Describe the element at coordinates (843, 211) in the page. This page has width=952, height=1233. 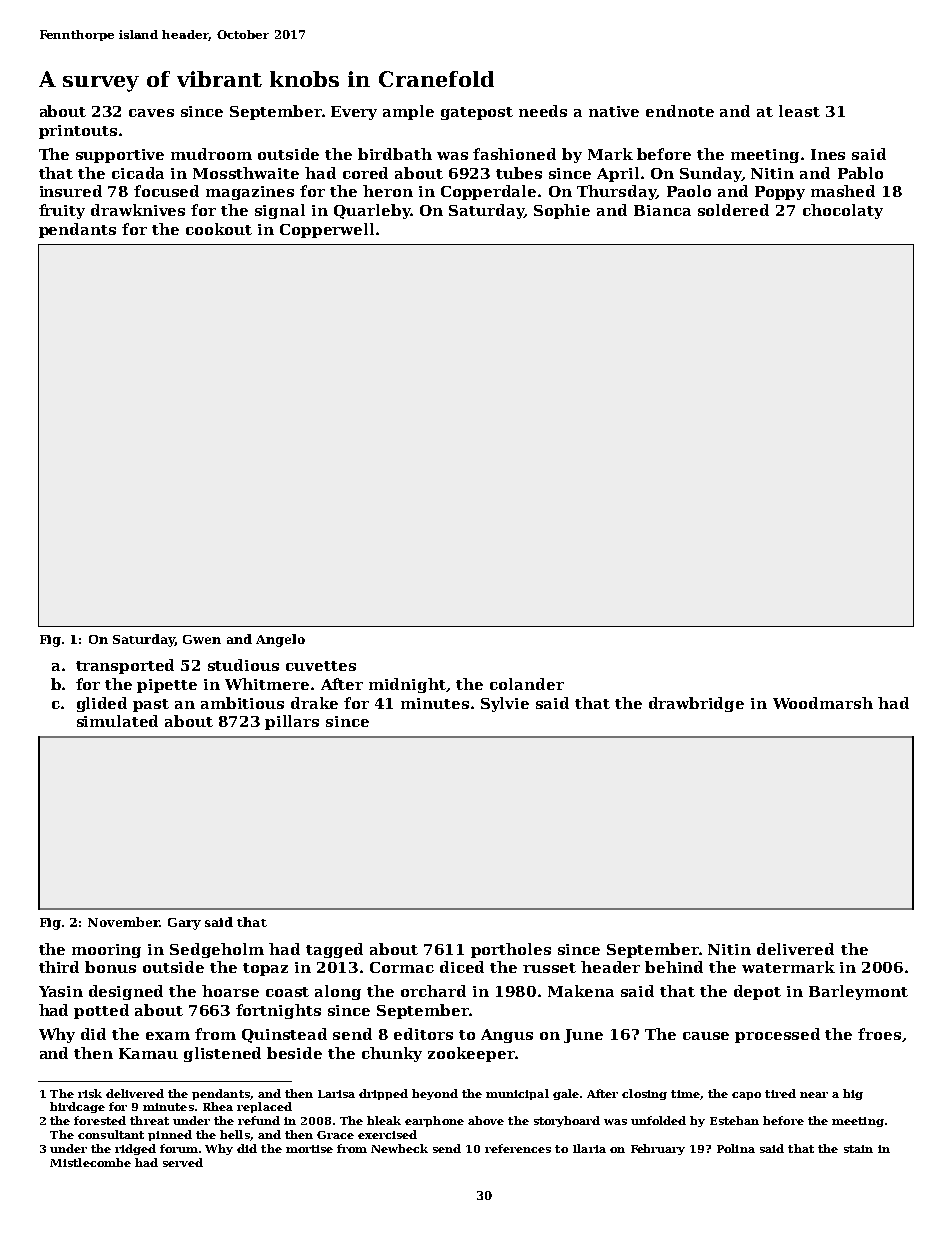
I see `chocolaty` at that location.
